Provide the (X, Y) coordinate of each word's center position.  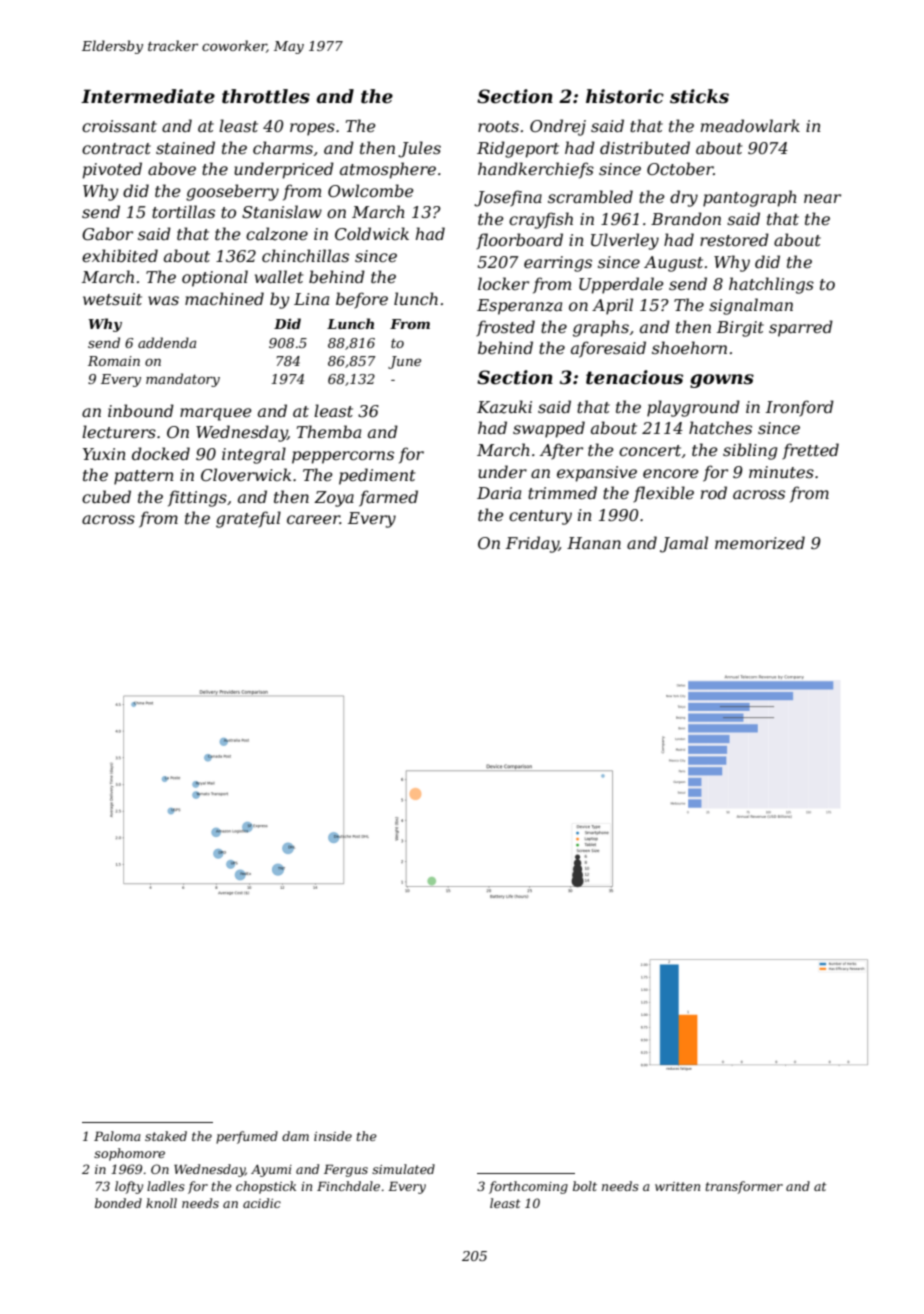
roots (498, 126)
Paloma (117, 1136)
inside (333, 1136)
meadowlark (750, 125)
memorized (760, 543)
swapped (549, 429)
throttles (266, 96)
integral (254, 455)
